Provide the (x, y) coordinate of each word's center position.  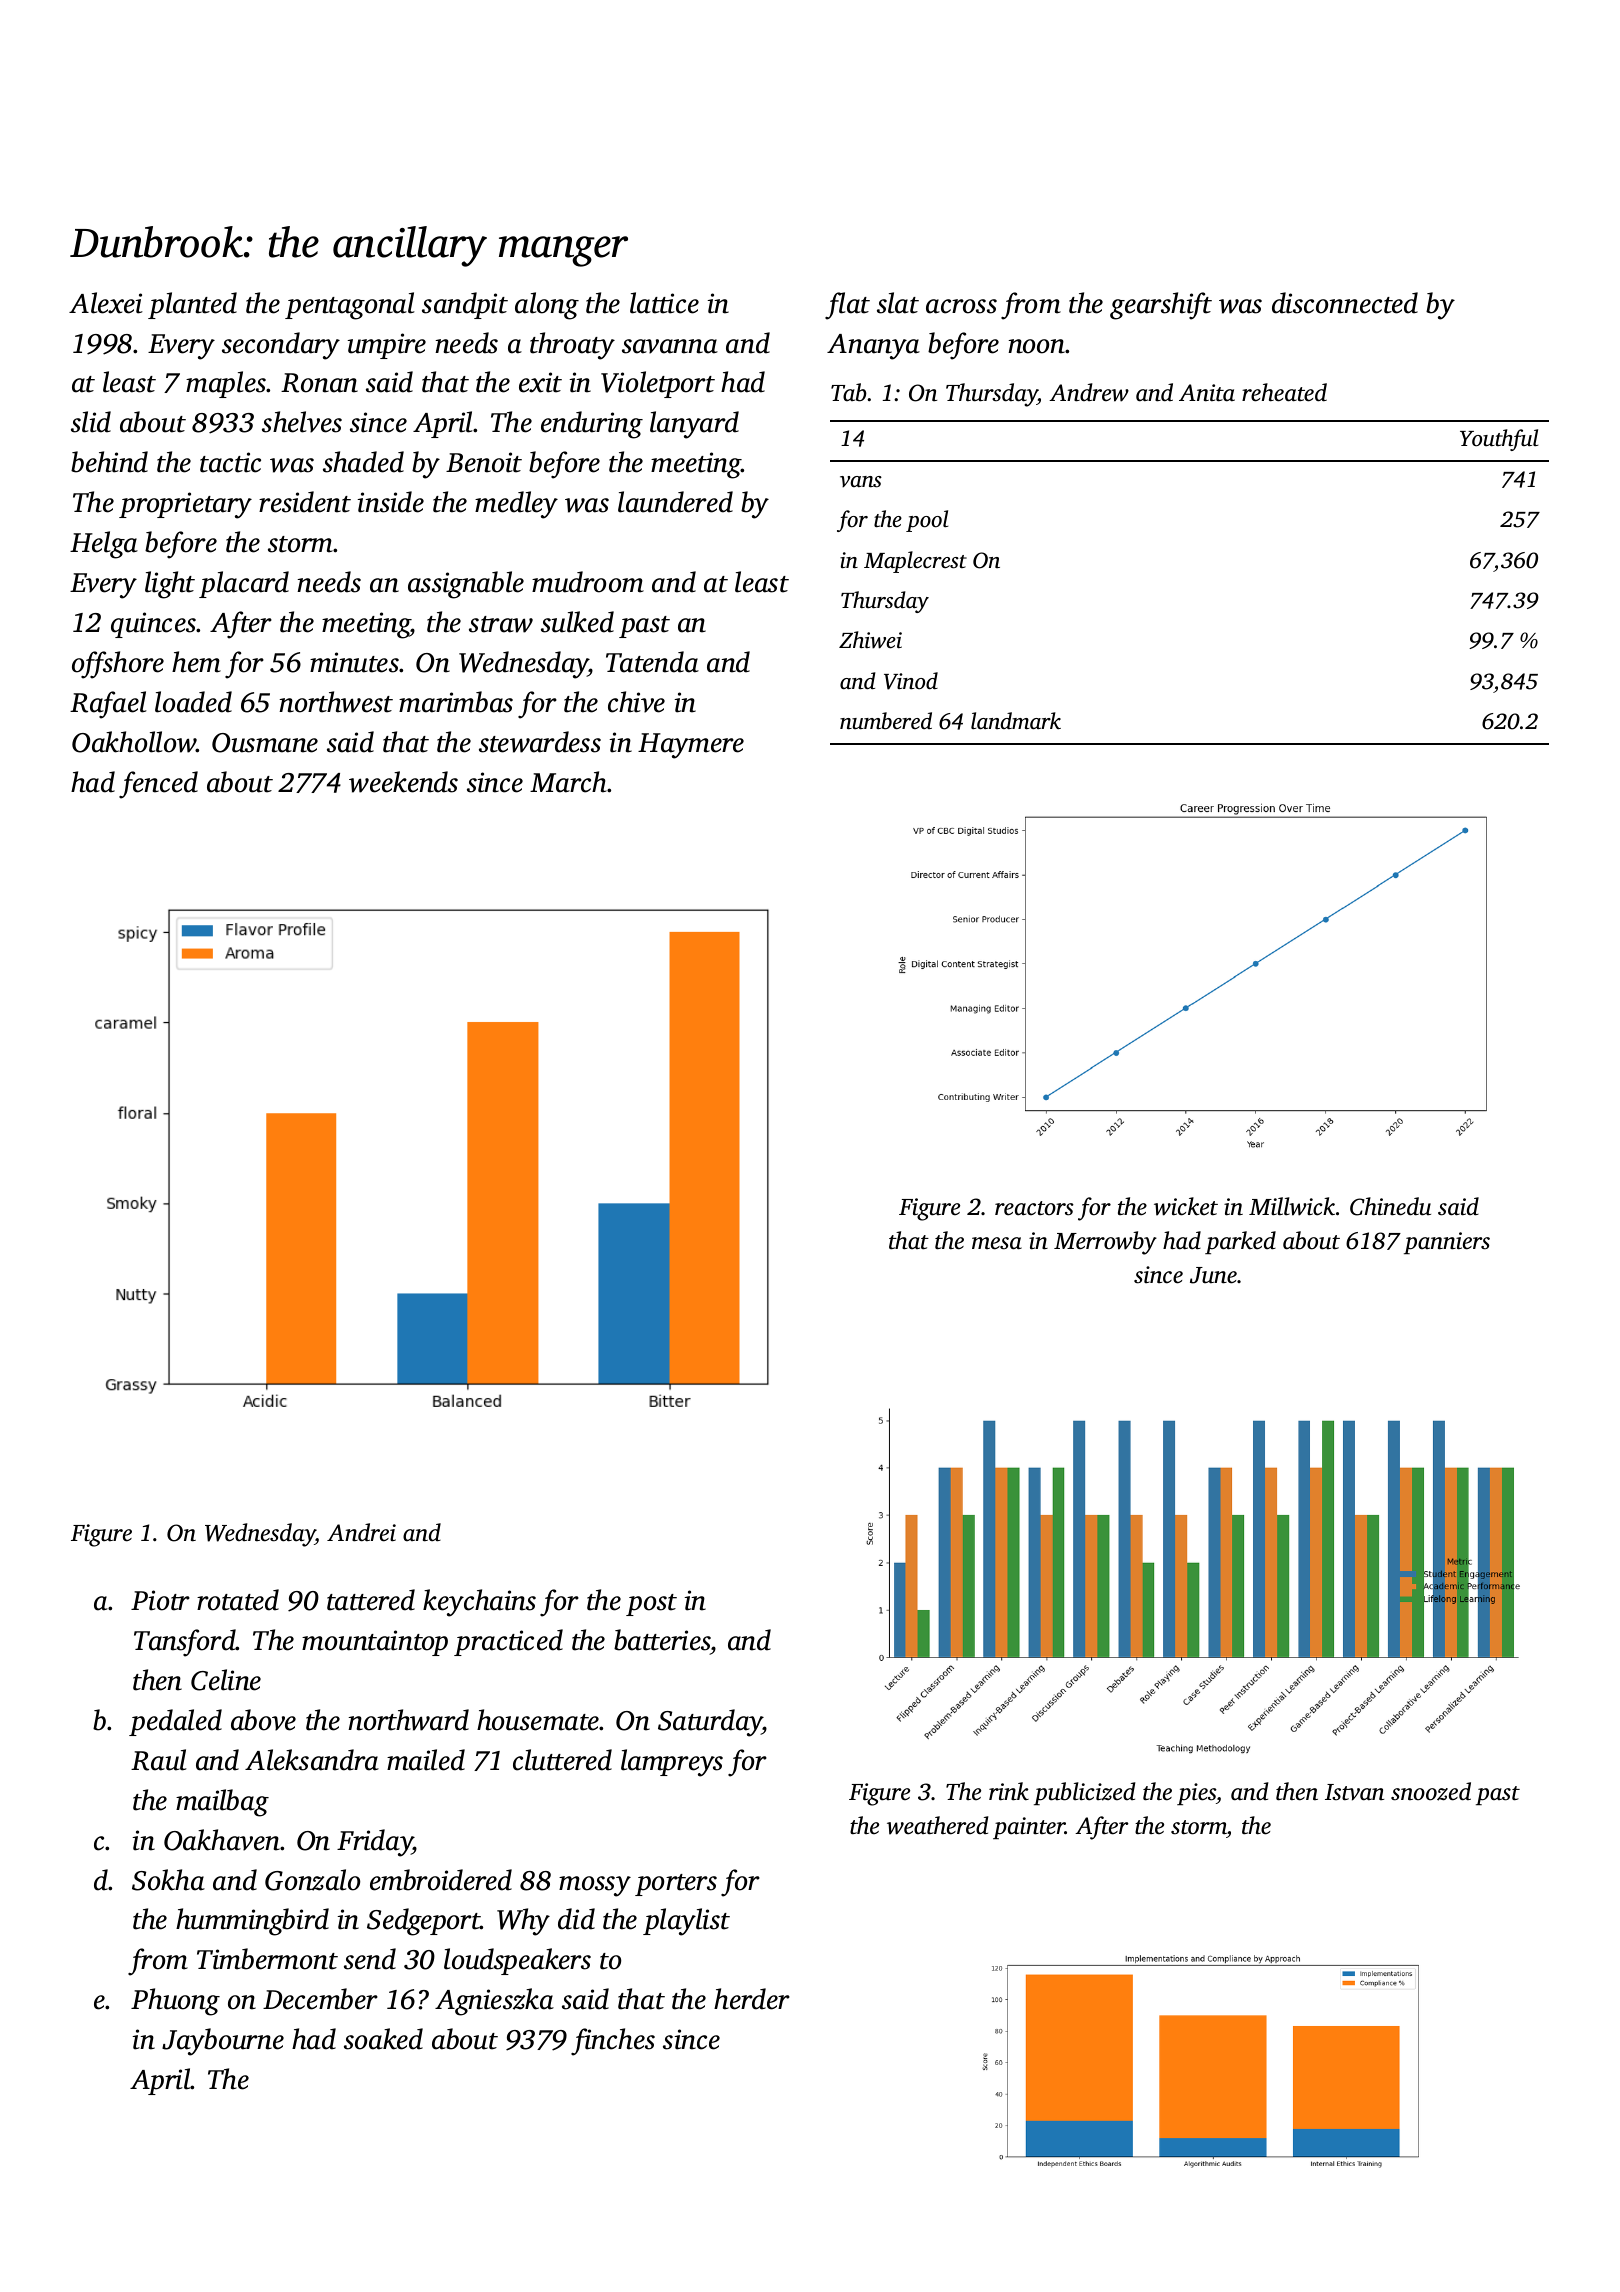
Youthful (1499, 440)
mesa (997, 1243)
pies (1196, 1794)
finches (613, 2042)
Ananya (873, 347)
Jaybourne (223, 2042)
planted (192, 305)
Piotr (160, 1600)
